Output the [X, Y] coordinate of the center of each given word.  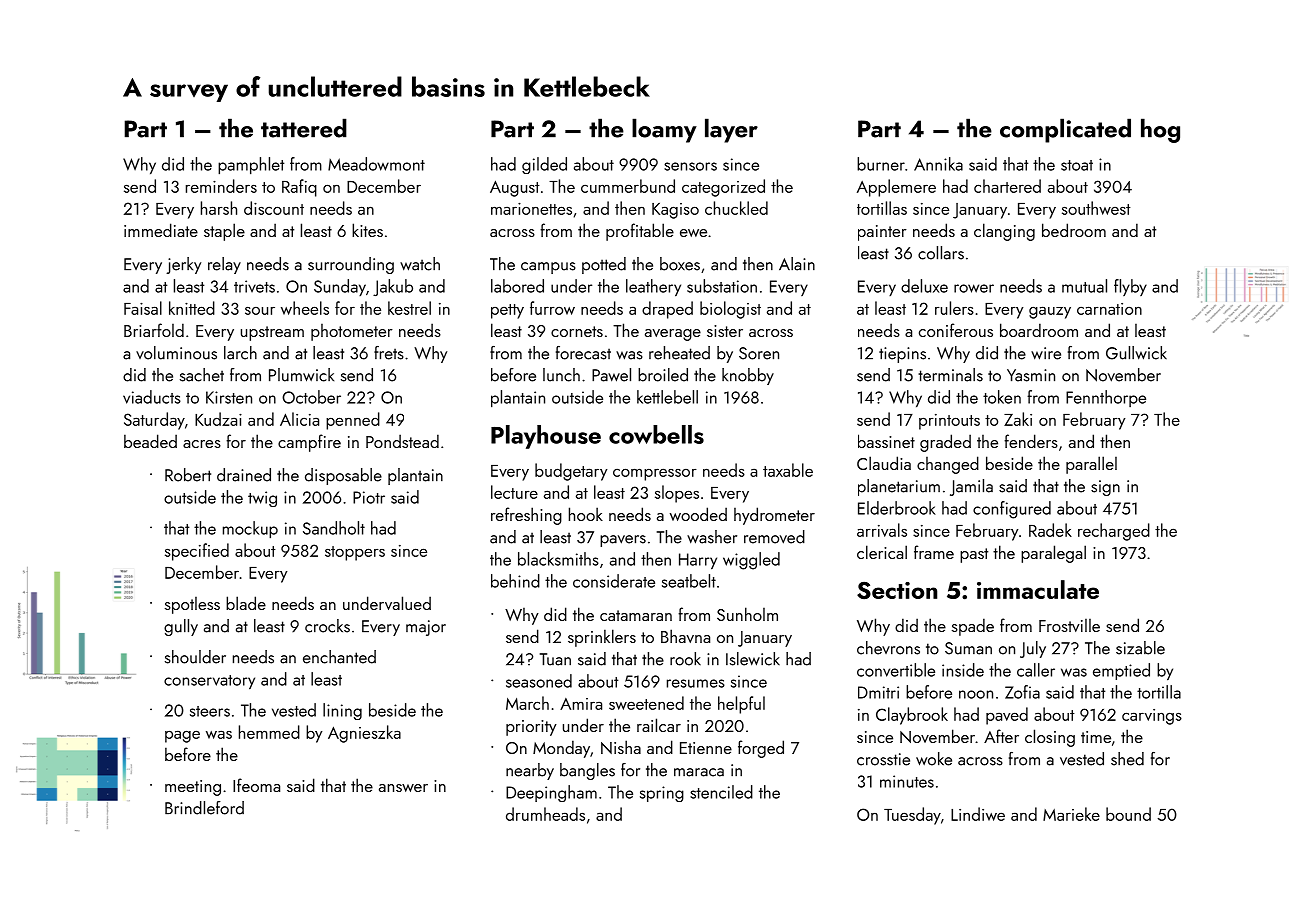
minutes [907, 781]
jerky [183, 265]
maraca [699, 772]
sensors [690, 166]
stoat [1077, 165]
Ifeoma [256, 785]
